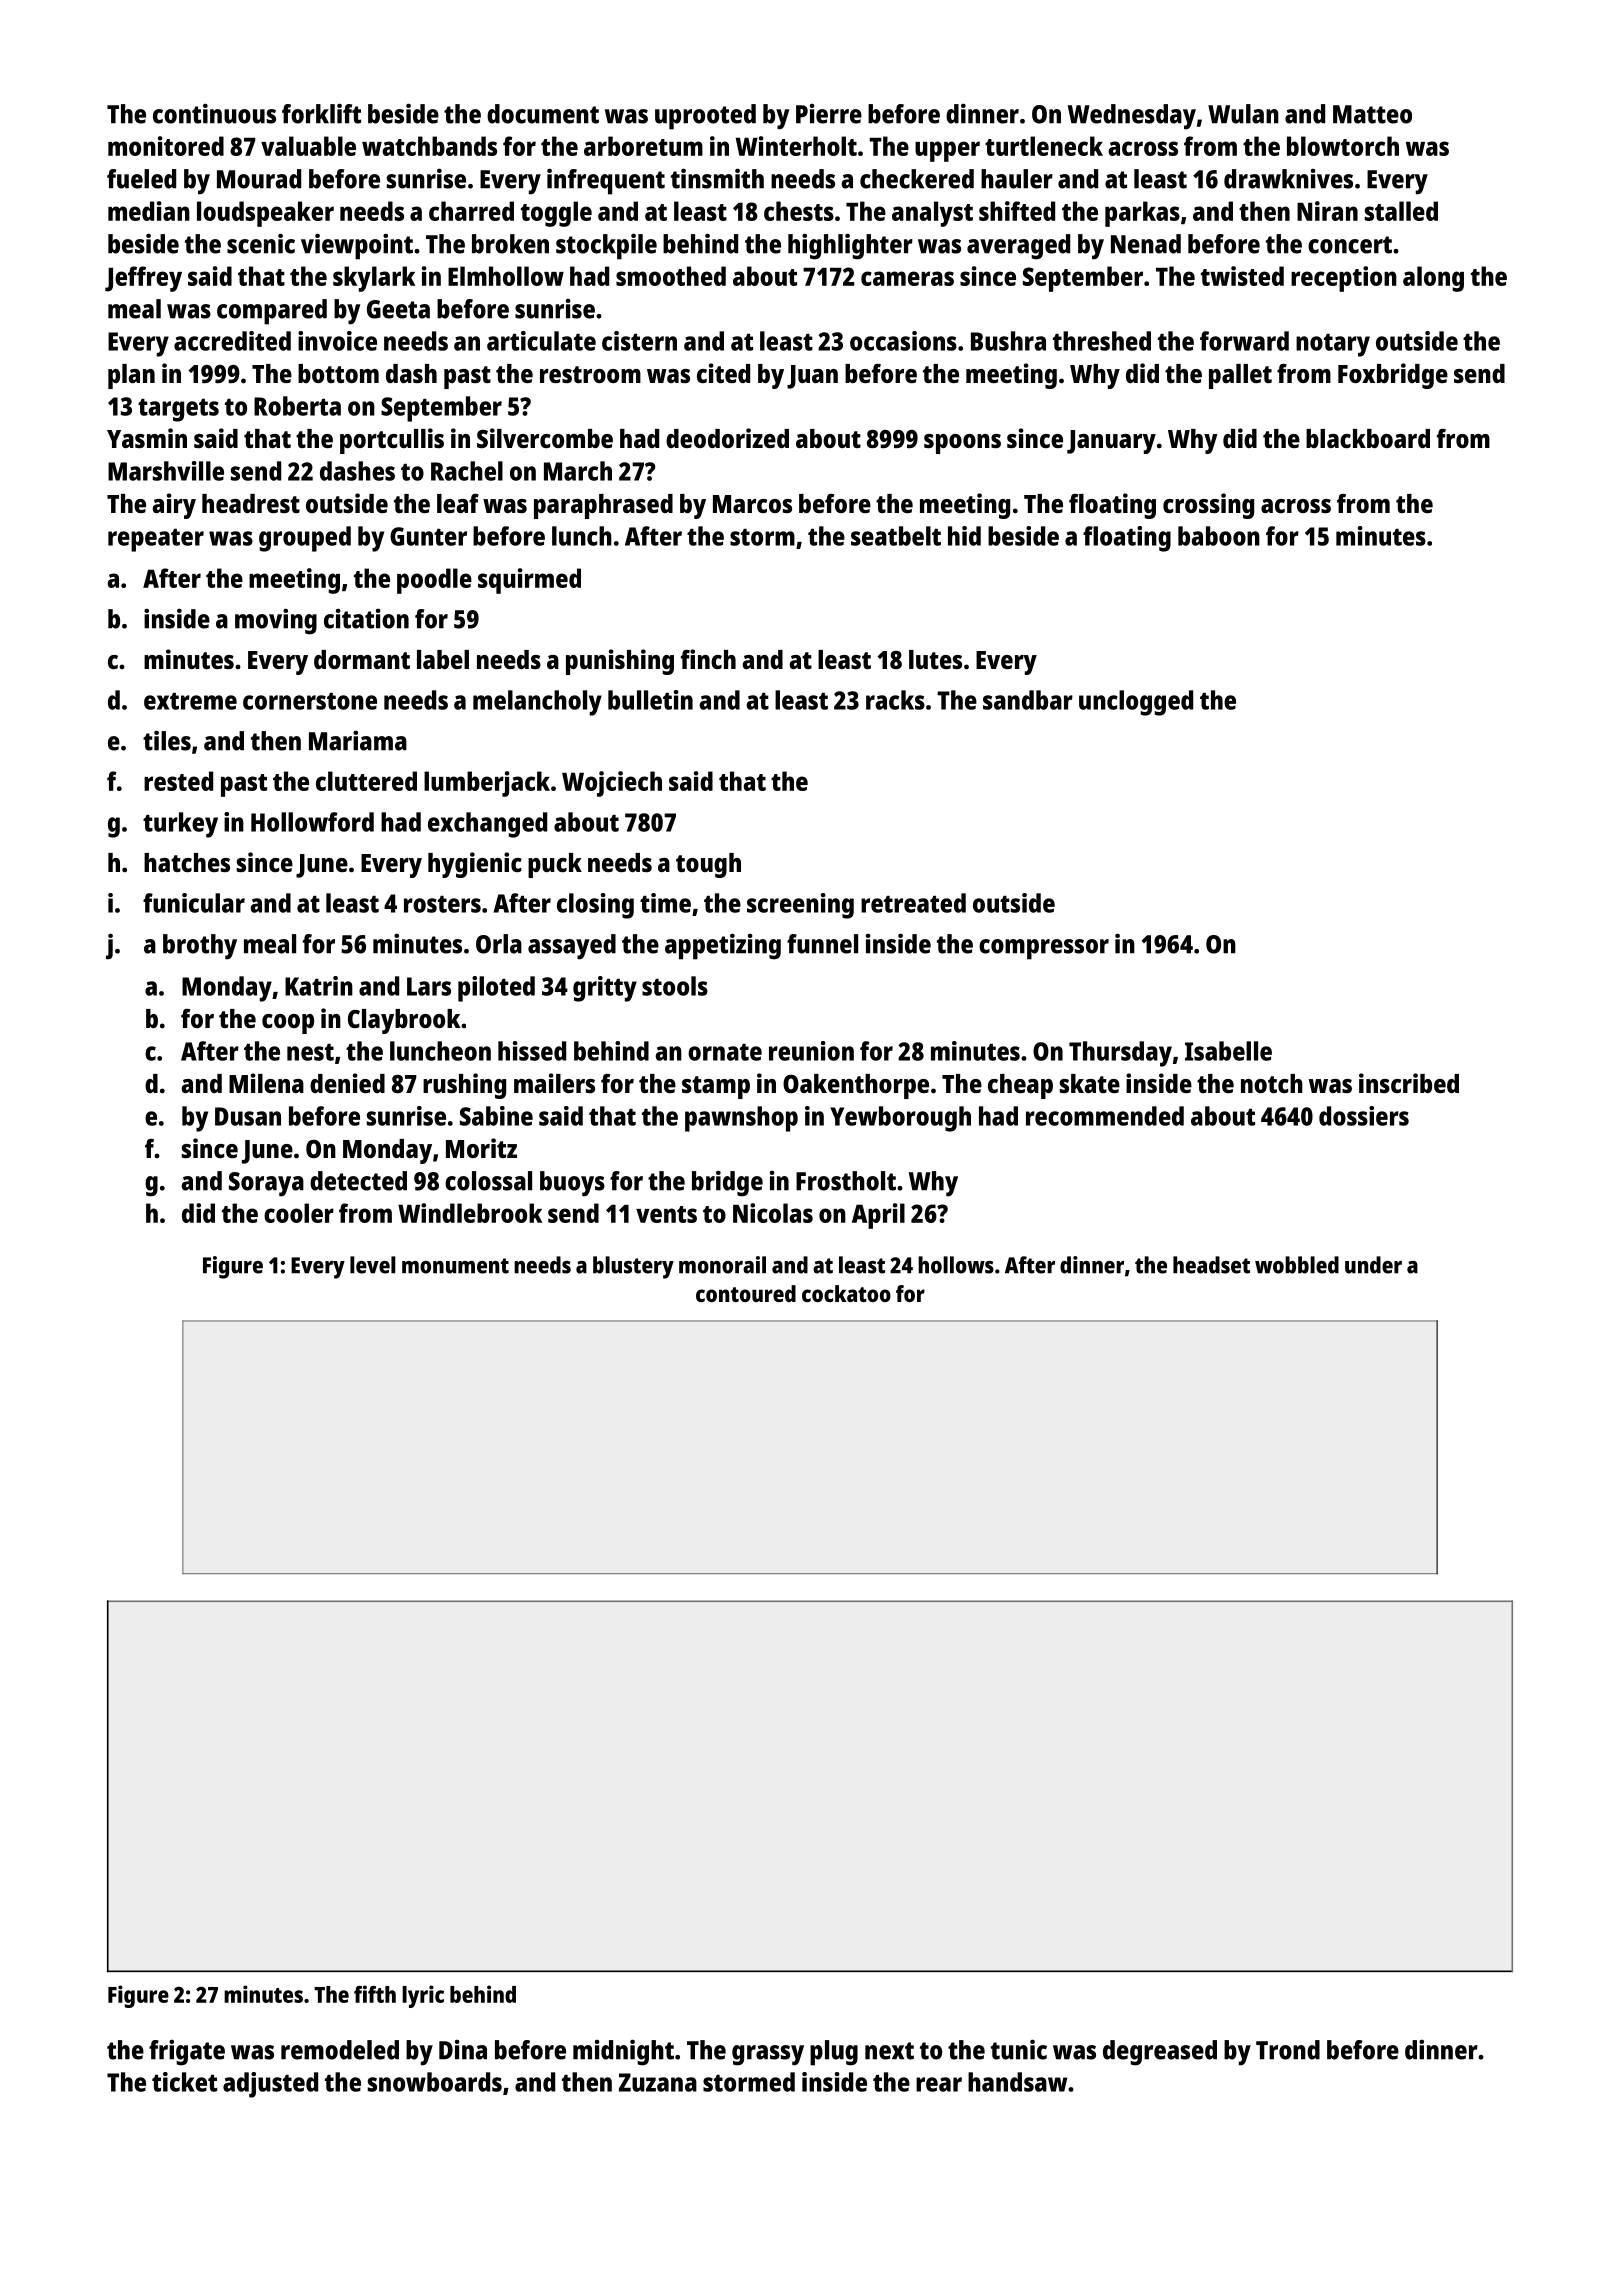  Describe the element at coordinates (956, 1265) in the document. I see `hollows` at that location.
